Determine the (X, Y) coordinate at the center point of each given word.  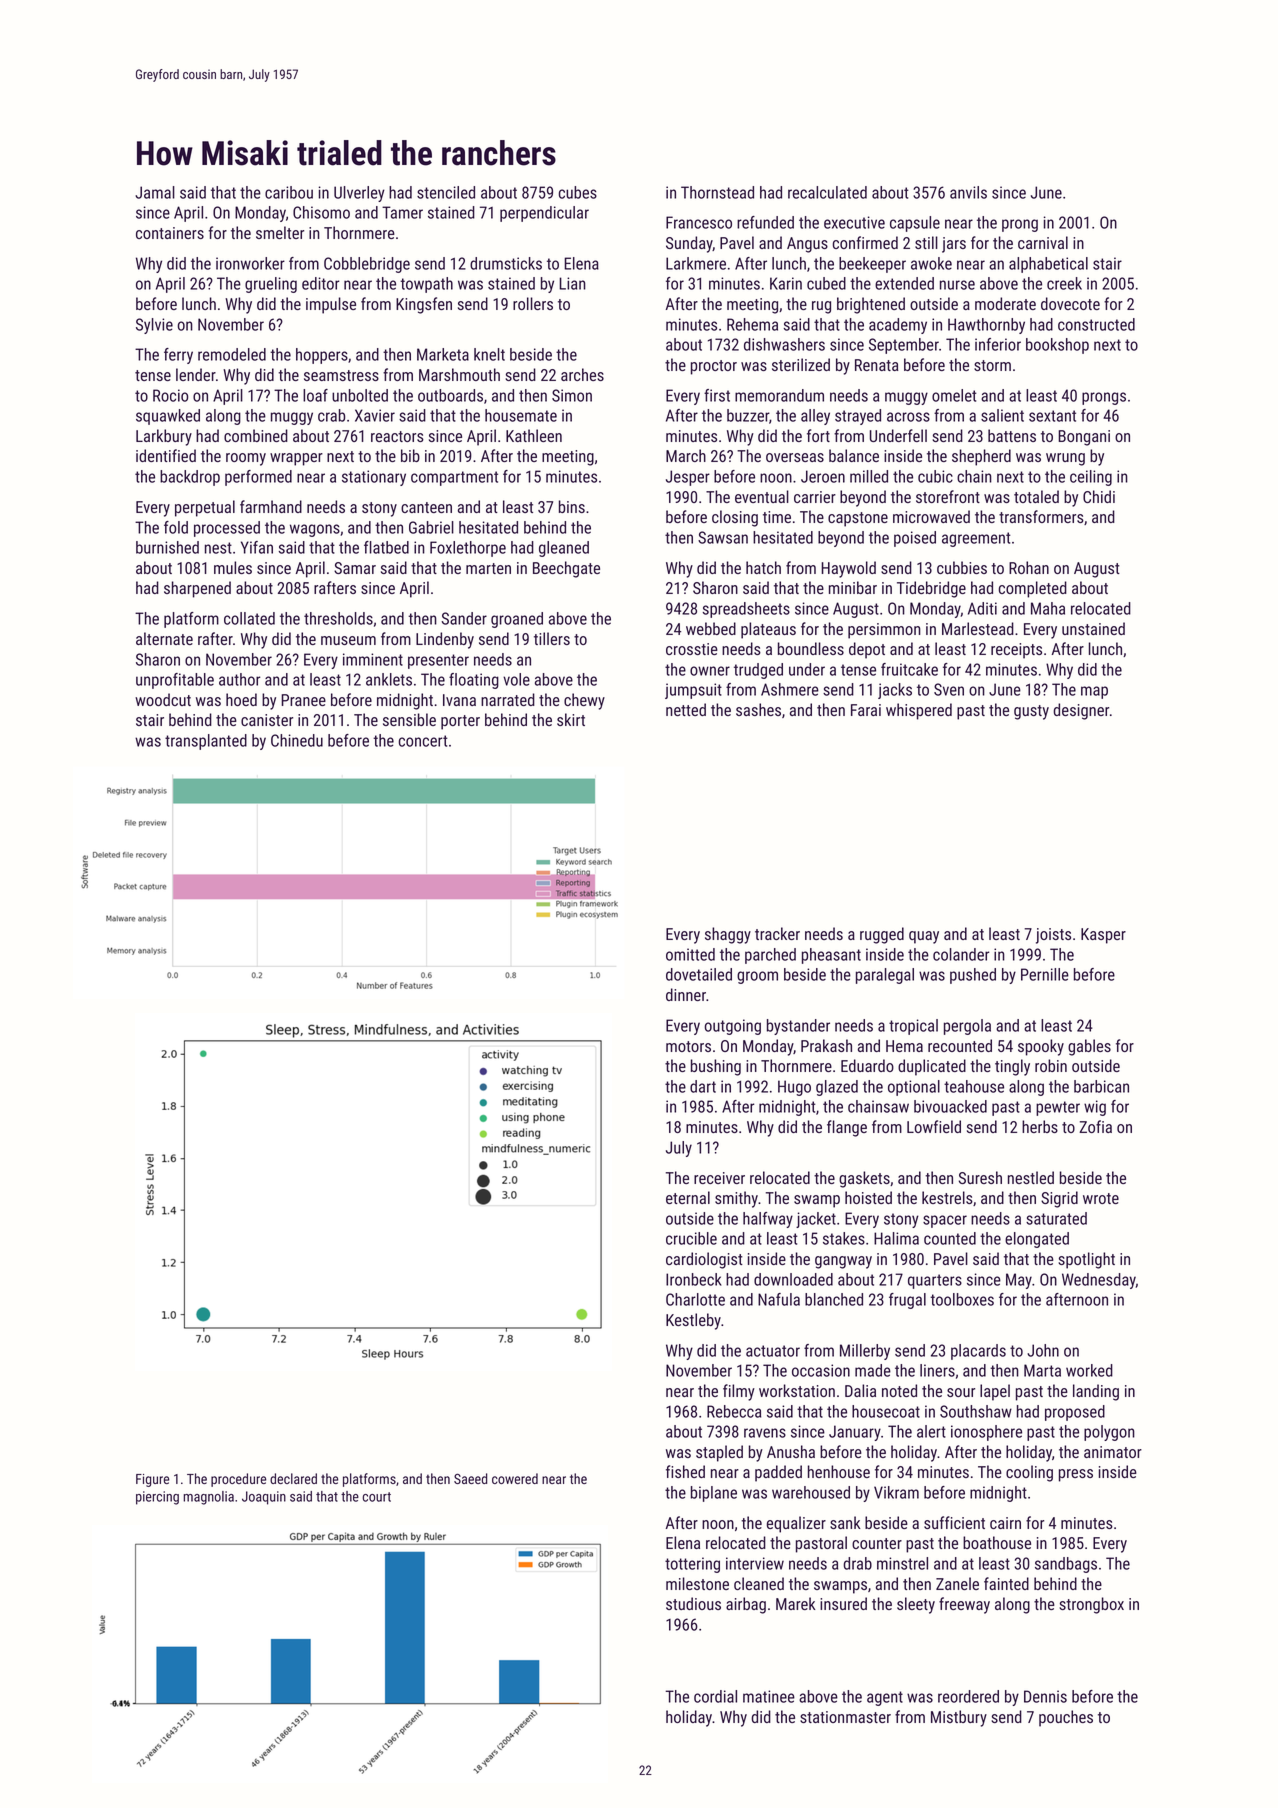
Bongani (1084, 438)
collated (249, 618)
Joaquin (264, 1498)
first (717, 395)
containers (170, 233)
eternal (688, 1197)
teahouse (974, 1086)
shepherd (981, 457)
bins (572, 506)
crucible (691, 1238)
